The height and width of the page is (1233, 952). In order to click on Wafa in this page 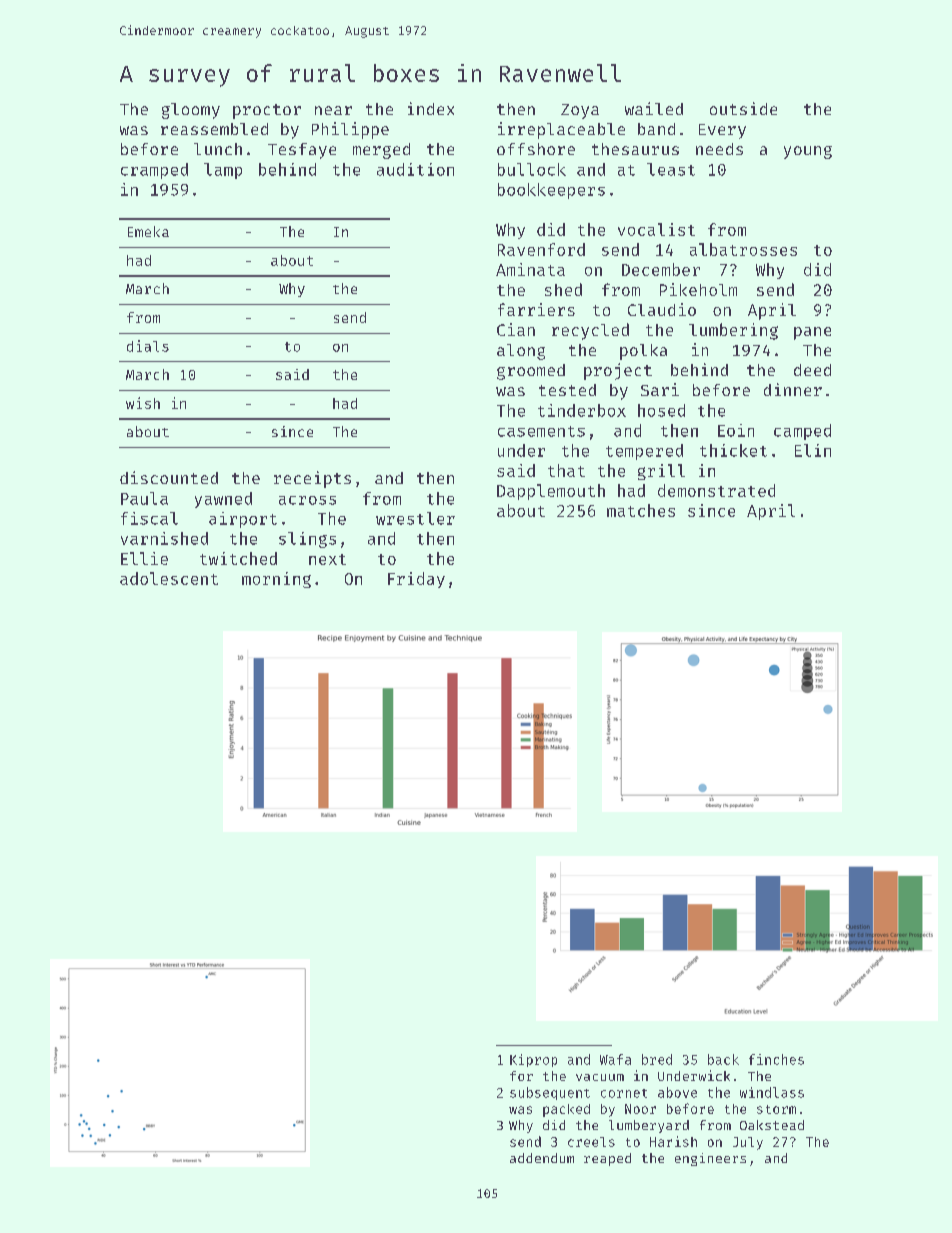, I will do `click(615, 1059)`.
